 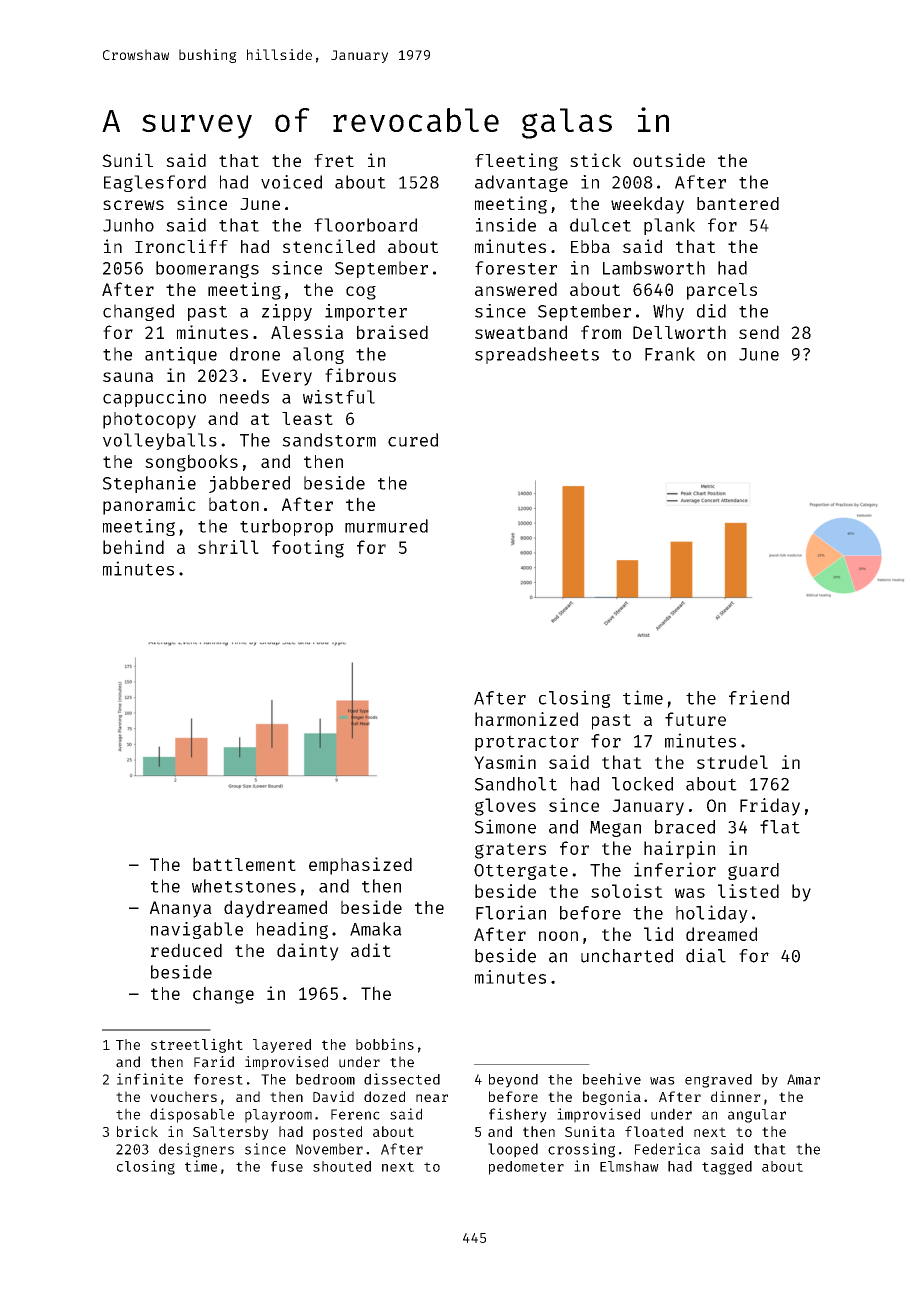 I want to click on shouted, so click(x=342, y=1166).
